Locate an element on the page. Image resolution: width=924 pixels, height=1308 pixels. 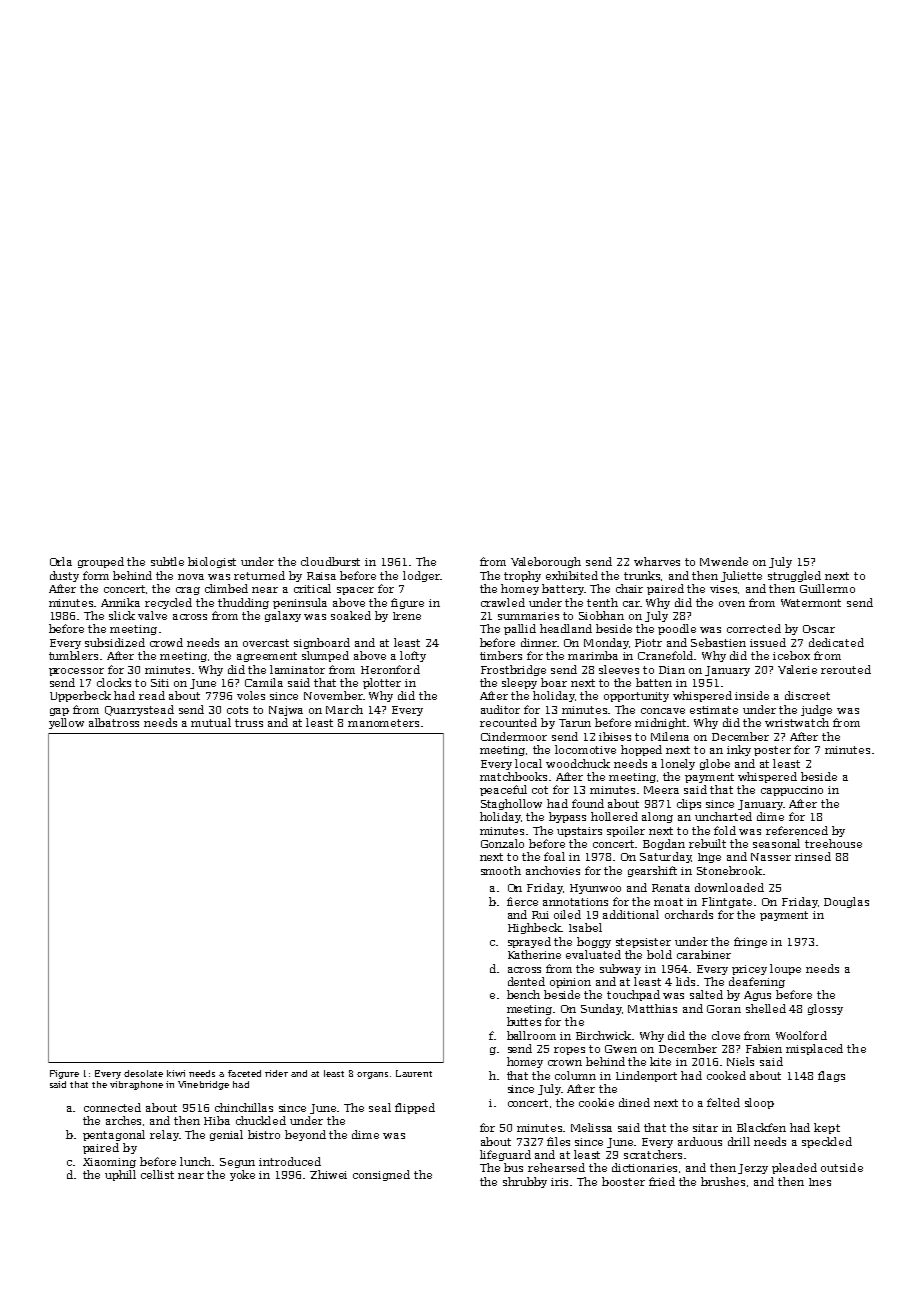
dusty is located at coordinates (64, 576).
